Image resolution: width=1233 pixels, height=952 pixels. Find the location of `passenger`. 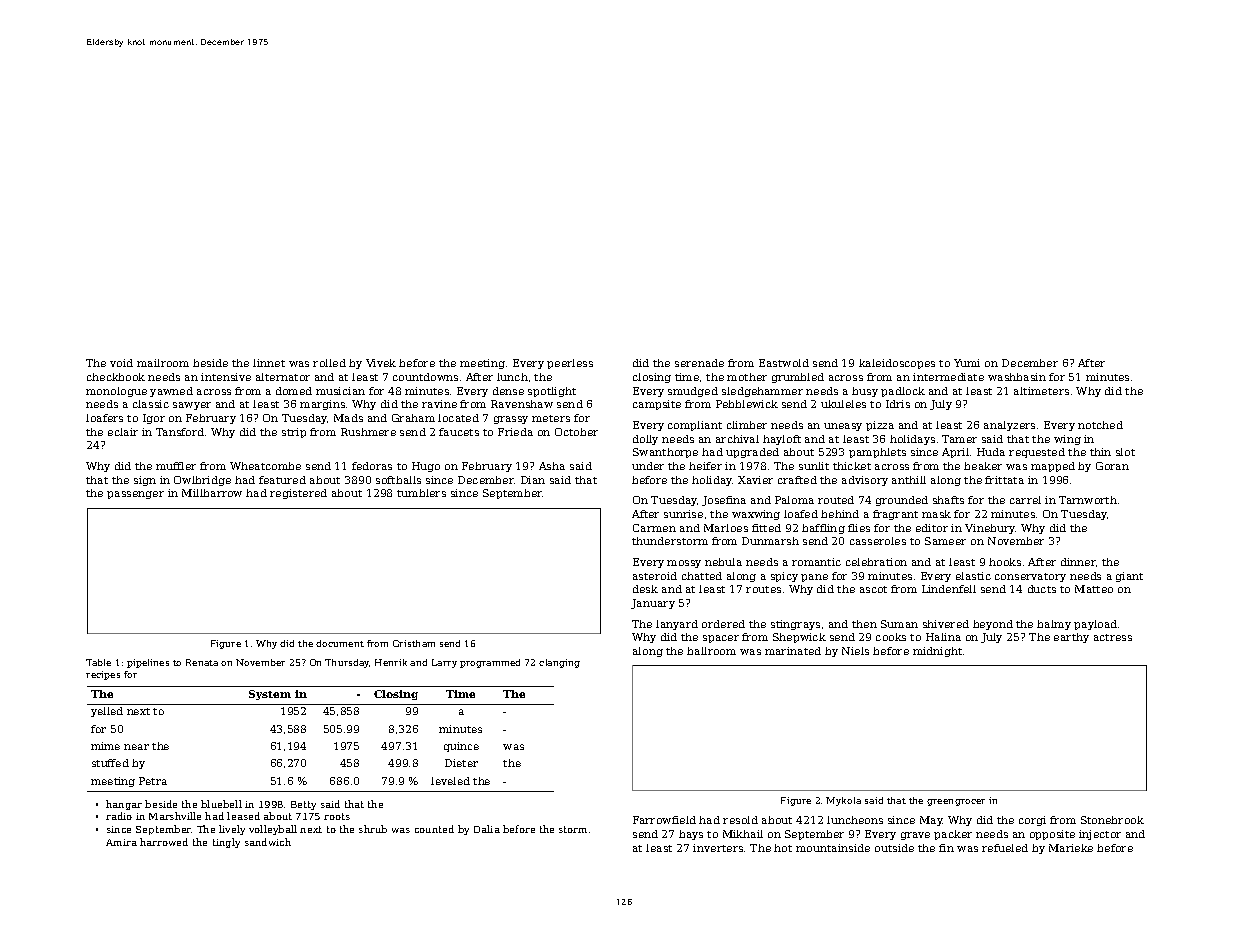

passenger is located at coordinates (135, 495).
